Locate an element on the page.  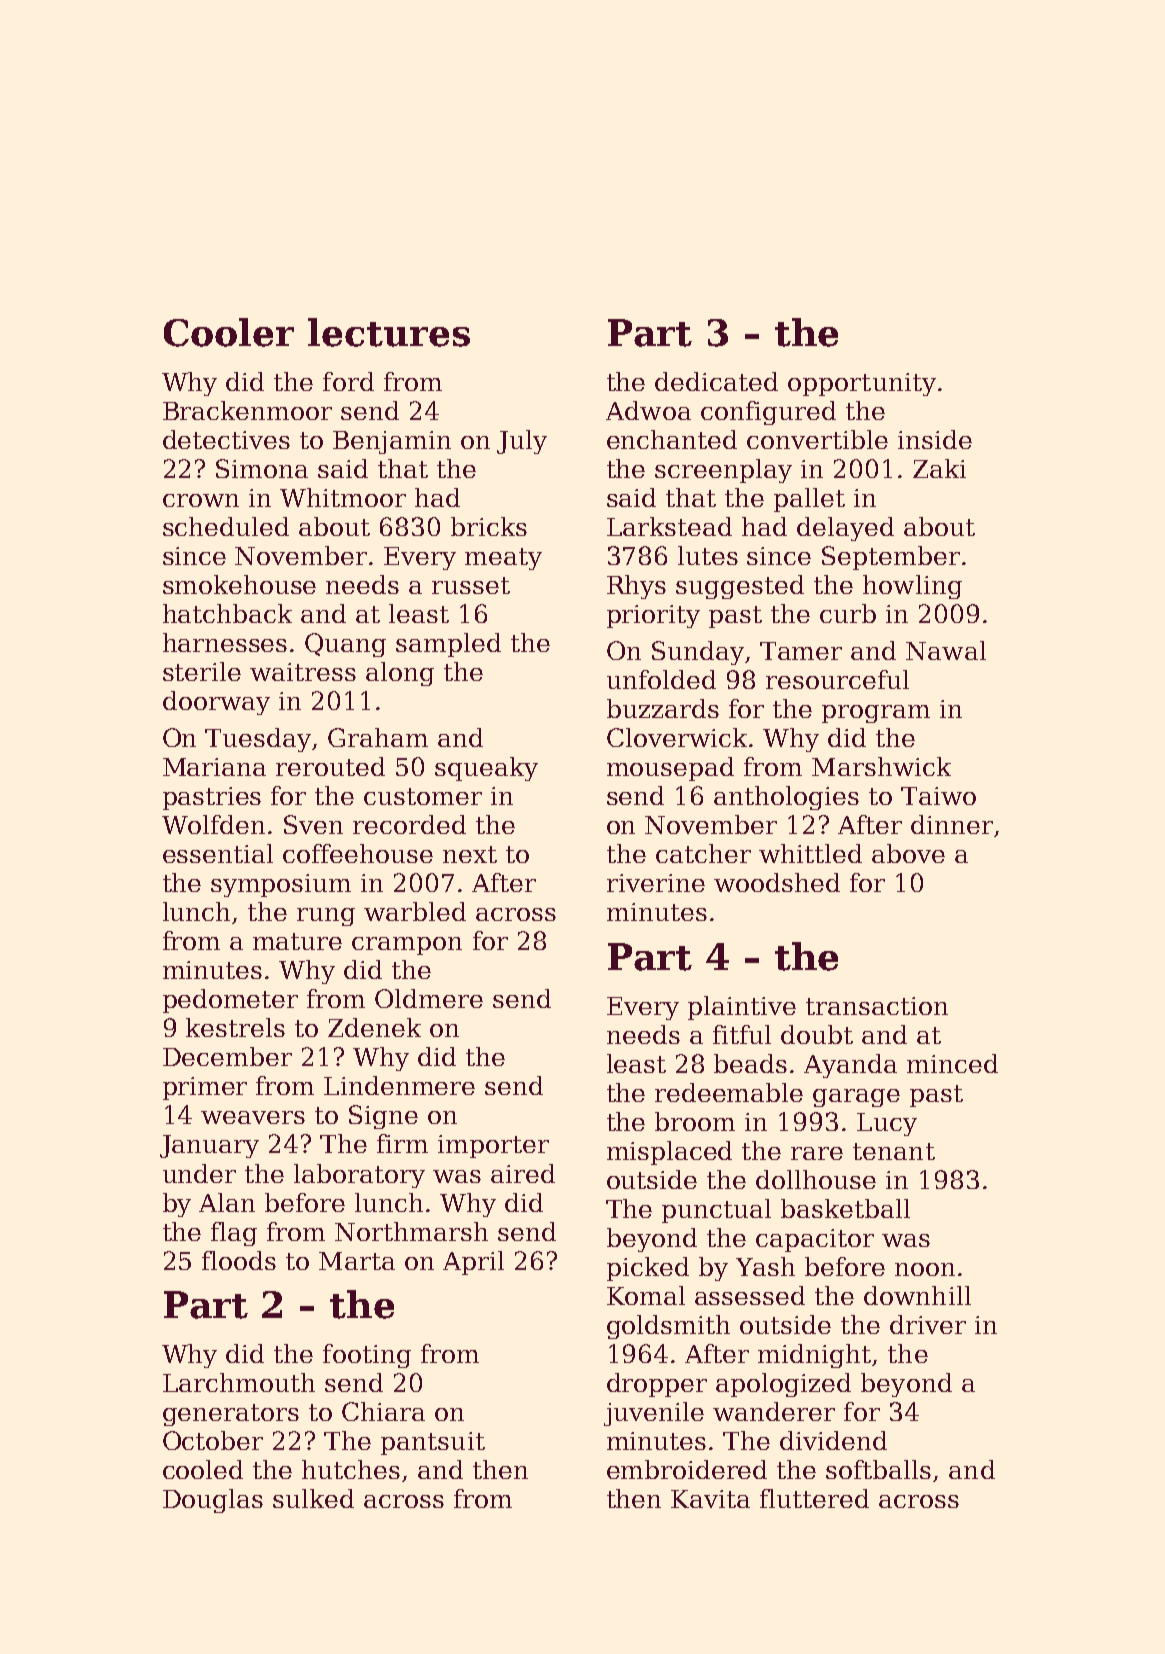
plaintive is located at coordinates (742, 1008).
